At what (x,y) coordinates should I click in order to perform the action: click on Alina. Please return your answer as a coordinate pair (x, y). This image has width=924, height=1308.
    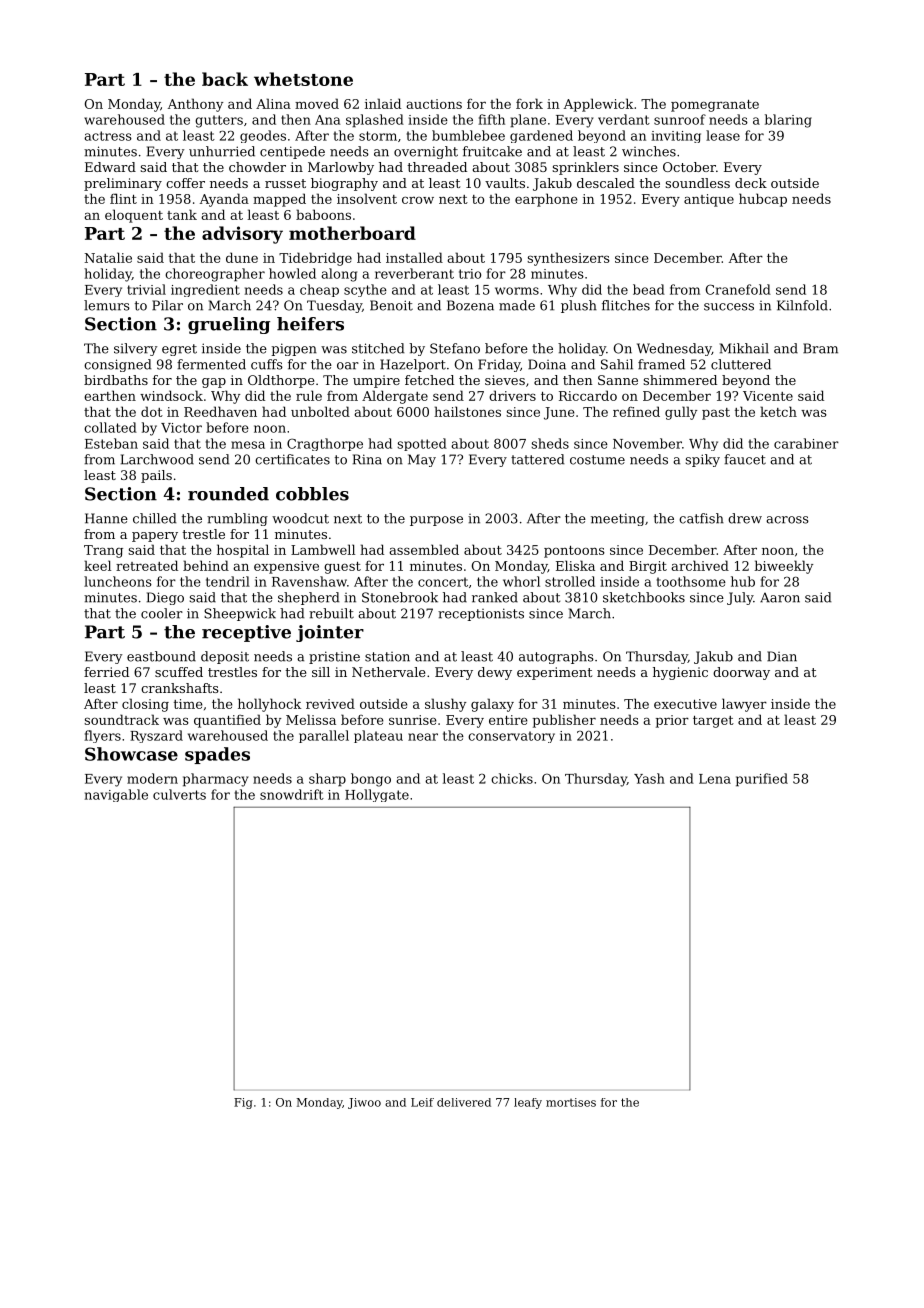
    Looking at the image, I should click on (273, 103).
